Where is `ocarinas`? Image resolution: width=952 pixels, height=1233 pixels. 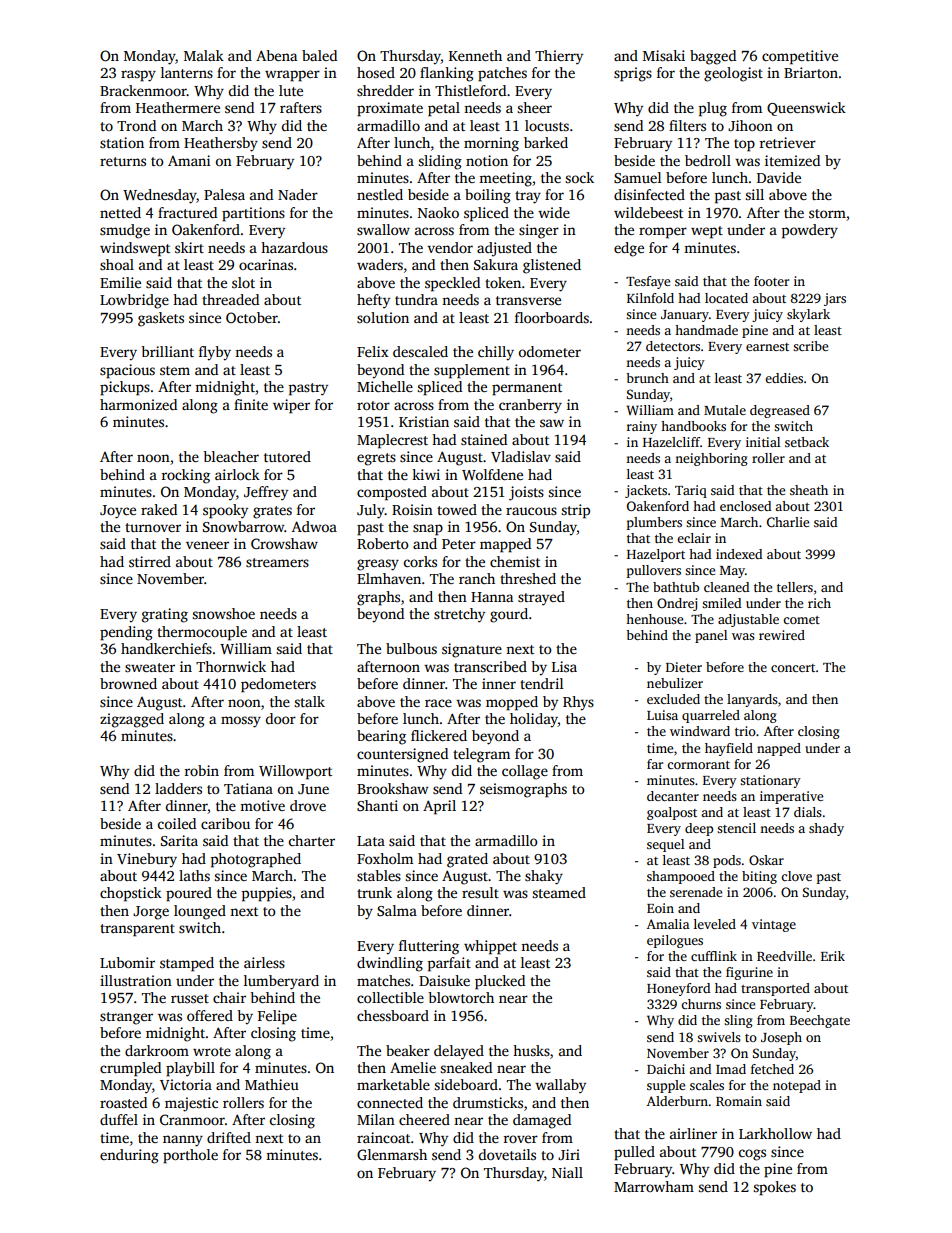 ocarinas is located at coordinates (266, 264).
